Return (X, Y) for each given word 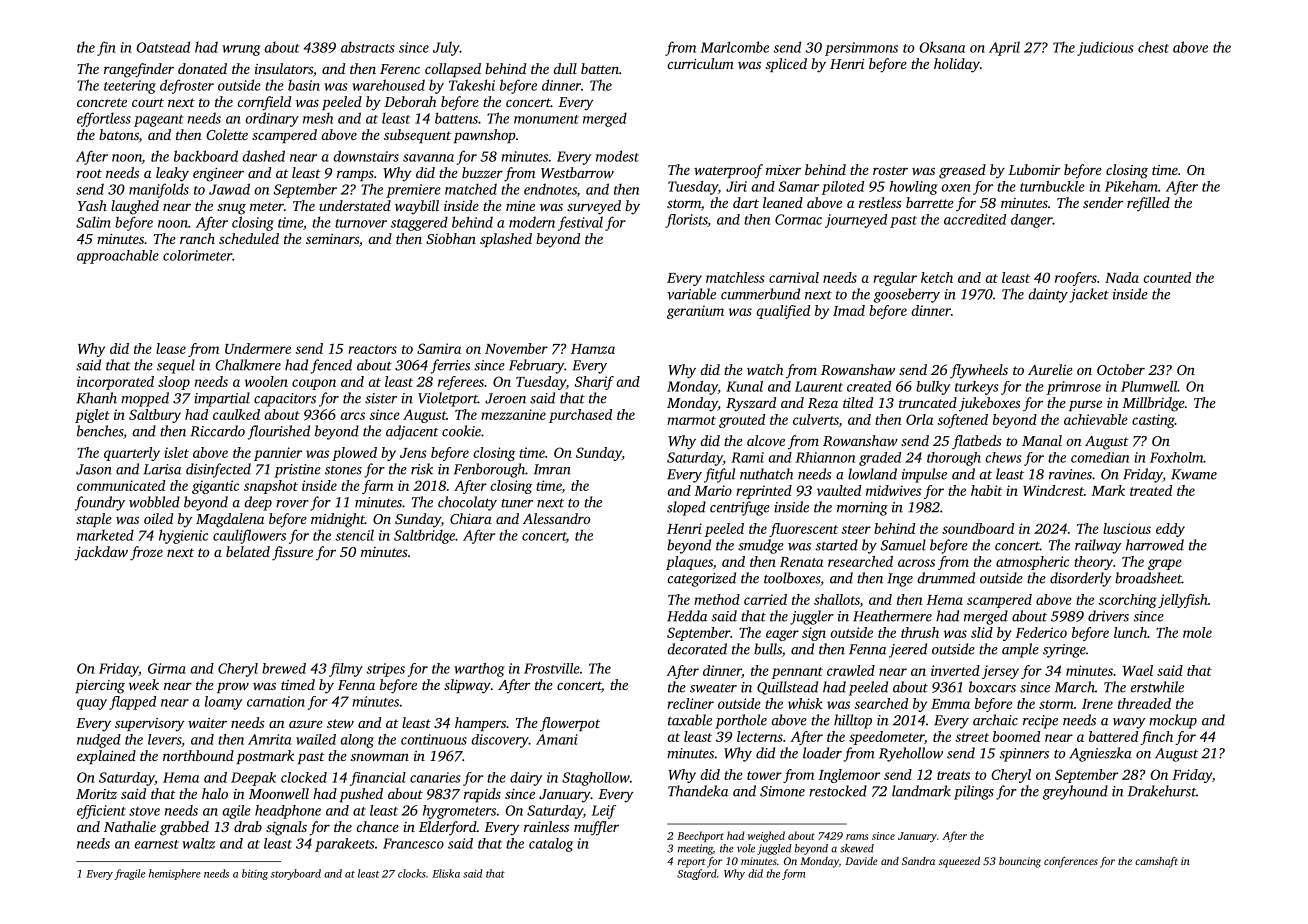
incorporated (115, 383)
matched (471, 189)
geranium (695, 312)
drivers (1108, 616)
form (793, 874)
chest (1153, 47)
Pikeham (1131, 186)
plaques (689, 563)
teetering (130, 87)
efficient (101, 812)
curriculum (700, 63)
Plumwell (1149, 386)
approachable (118, 257)
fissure (292, 553)
